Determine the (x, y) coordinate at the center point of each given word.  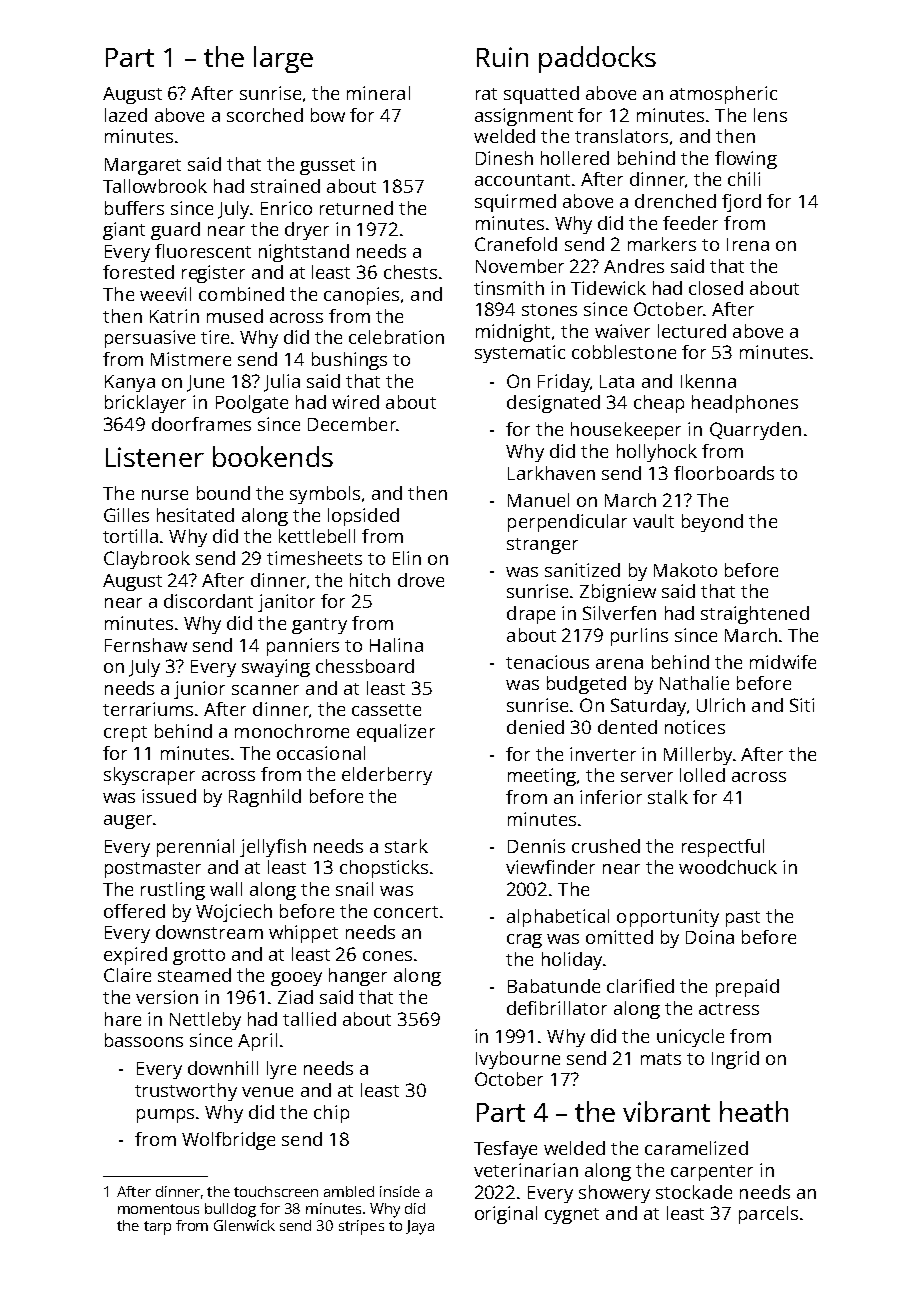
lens (770, 115)
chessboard (365, 666)
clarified (640, 986)
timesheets (314, 558)
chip (331, 1114)
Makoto (685, 570)
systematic (520, 354)
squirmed (515, 203)
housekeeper (626, 431)
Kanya (130, 383)
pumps (165, 1116)
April (257, 1042)
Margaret (143, 166)
